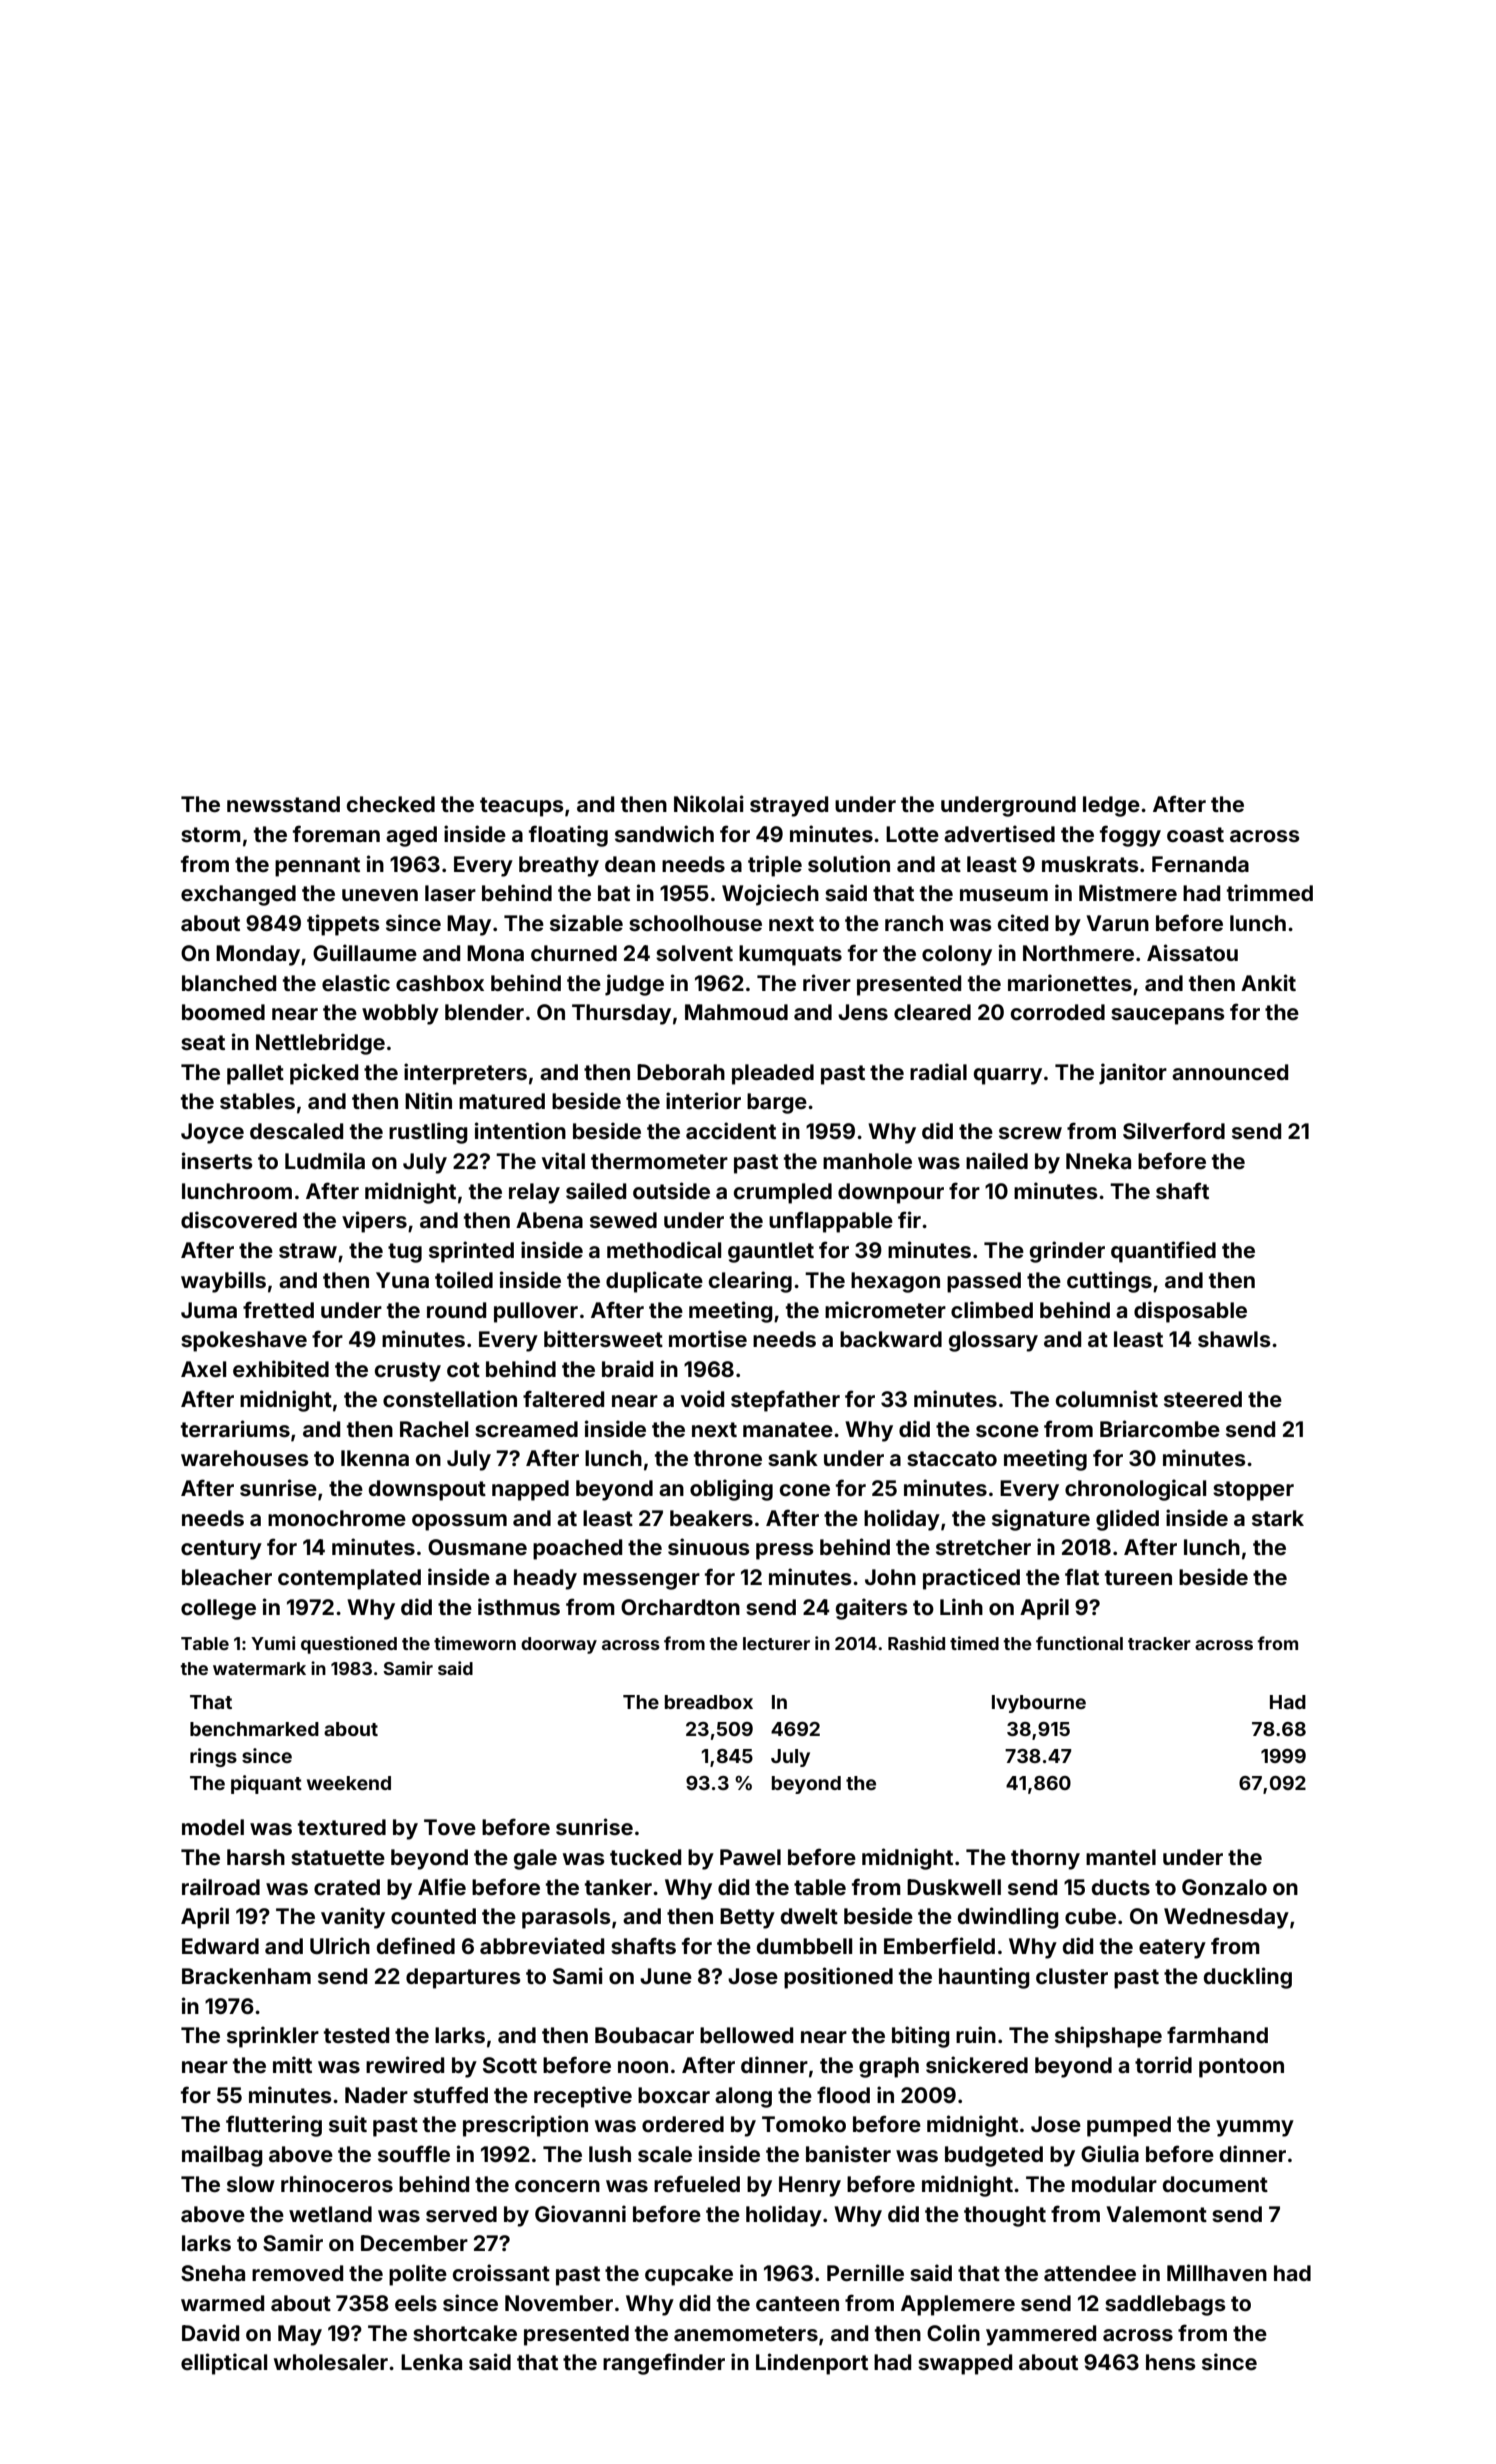  Describe the element at coordinates (239, 1219) in the document. I see `discovered` at that location.
